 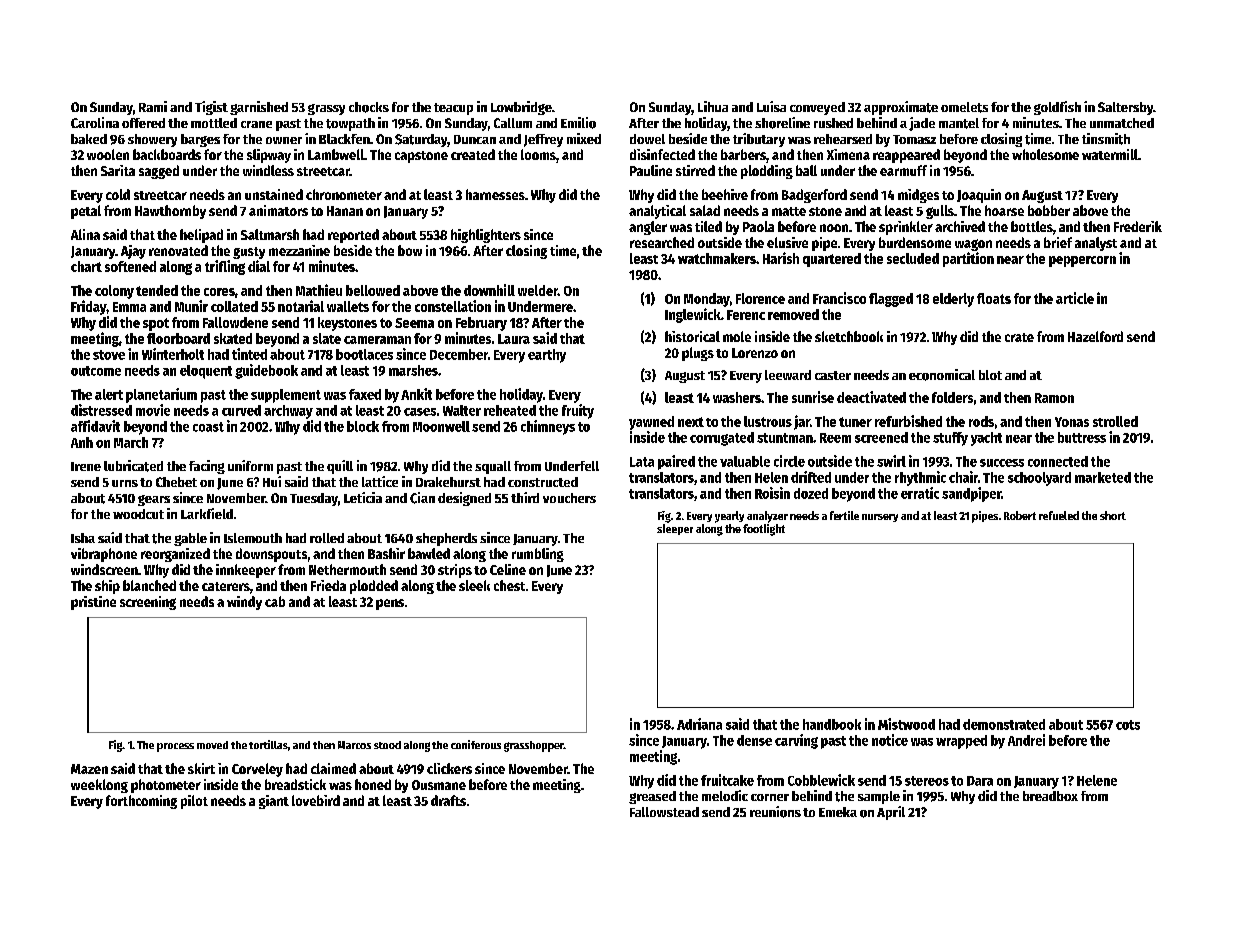 What do you see at coordinates (1125, 108) in the page?
I see `Saltersby` at bounding box center [1125, 108].
